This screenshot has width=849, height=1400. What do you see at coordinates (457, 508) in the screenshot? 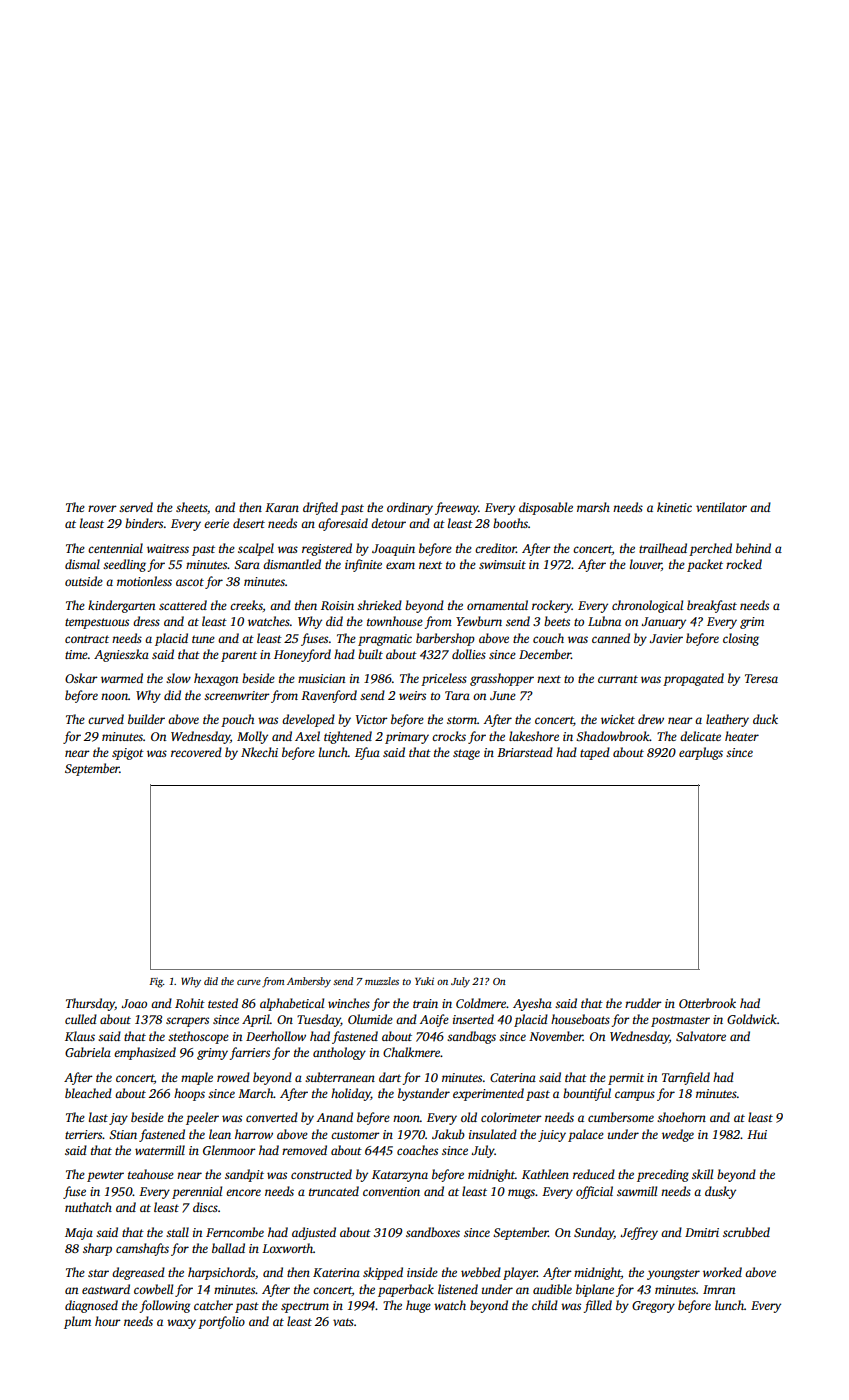
I see `freeway` at bounding box center [457, 508].
